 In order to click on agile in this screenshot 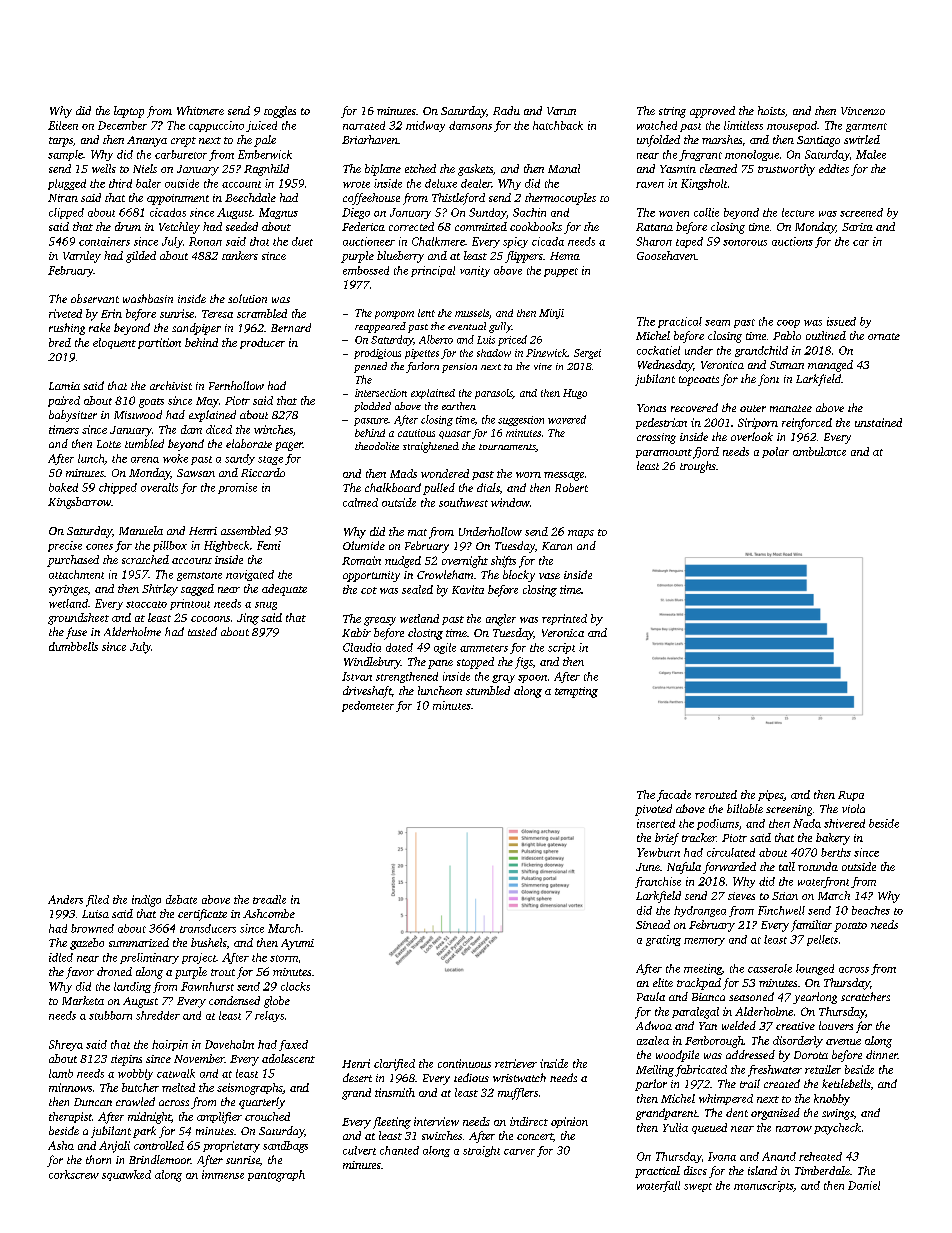, I will do `click(445, 648)`.
